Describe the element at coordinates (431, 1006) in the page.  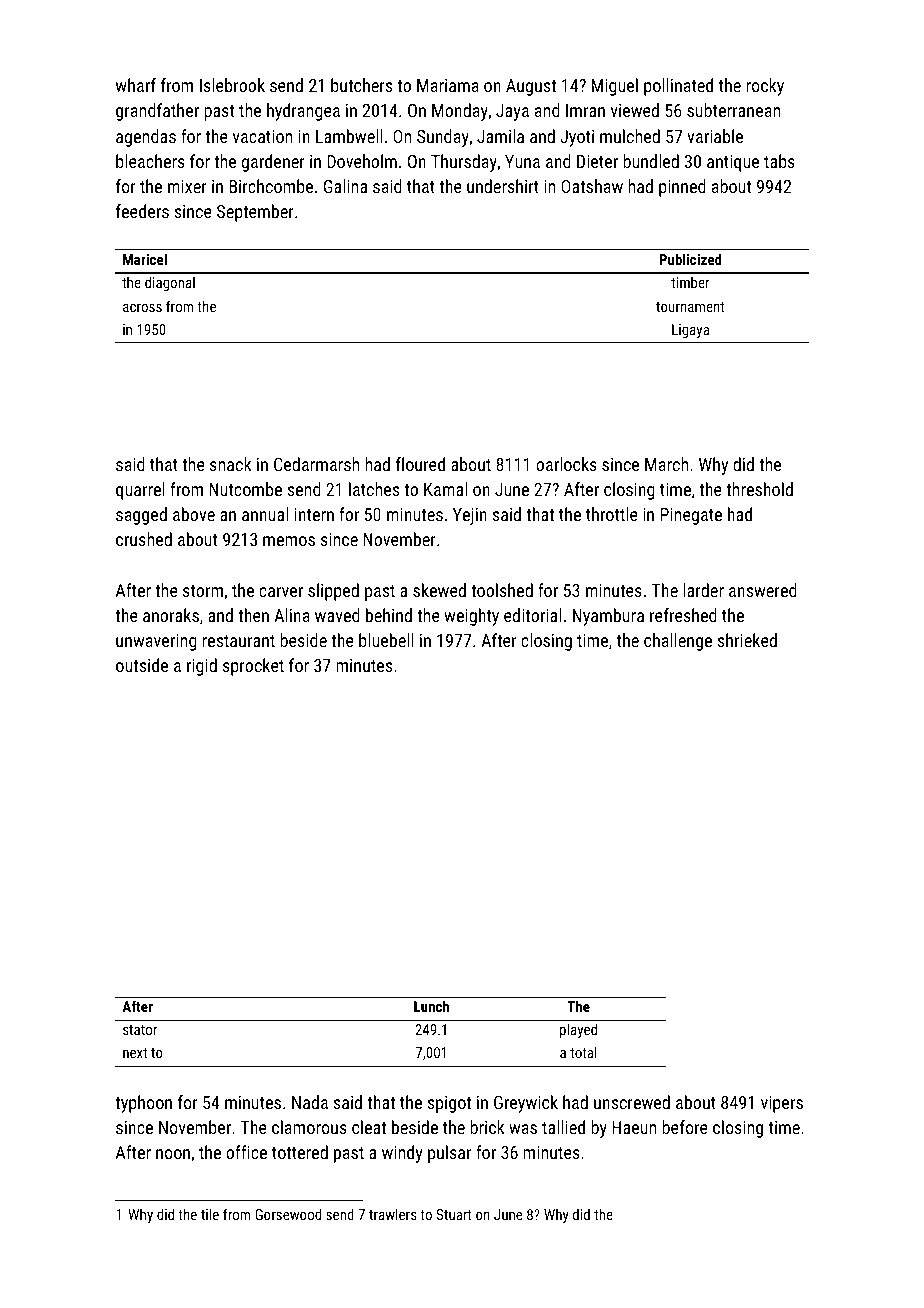
I see `Lunch` at that location.
